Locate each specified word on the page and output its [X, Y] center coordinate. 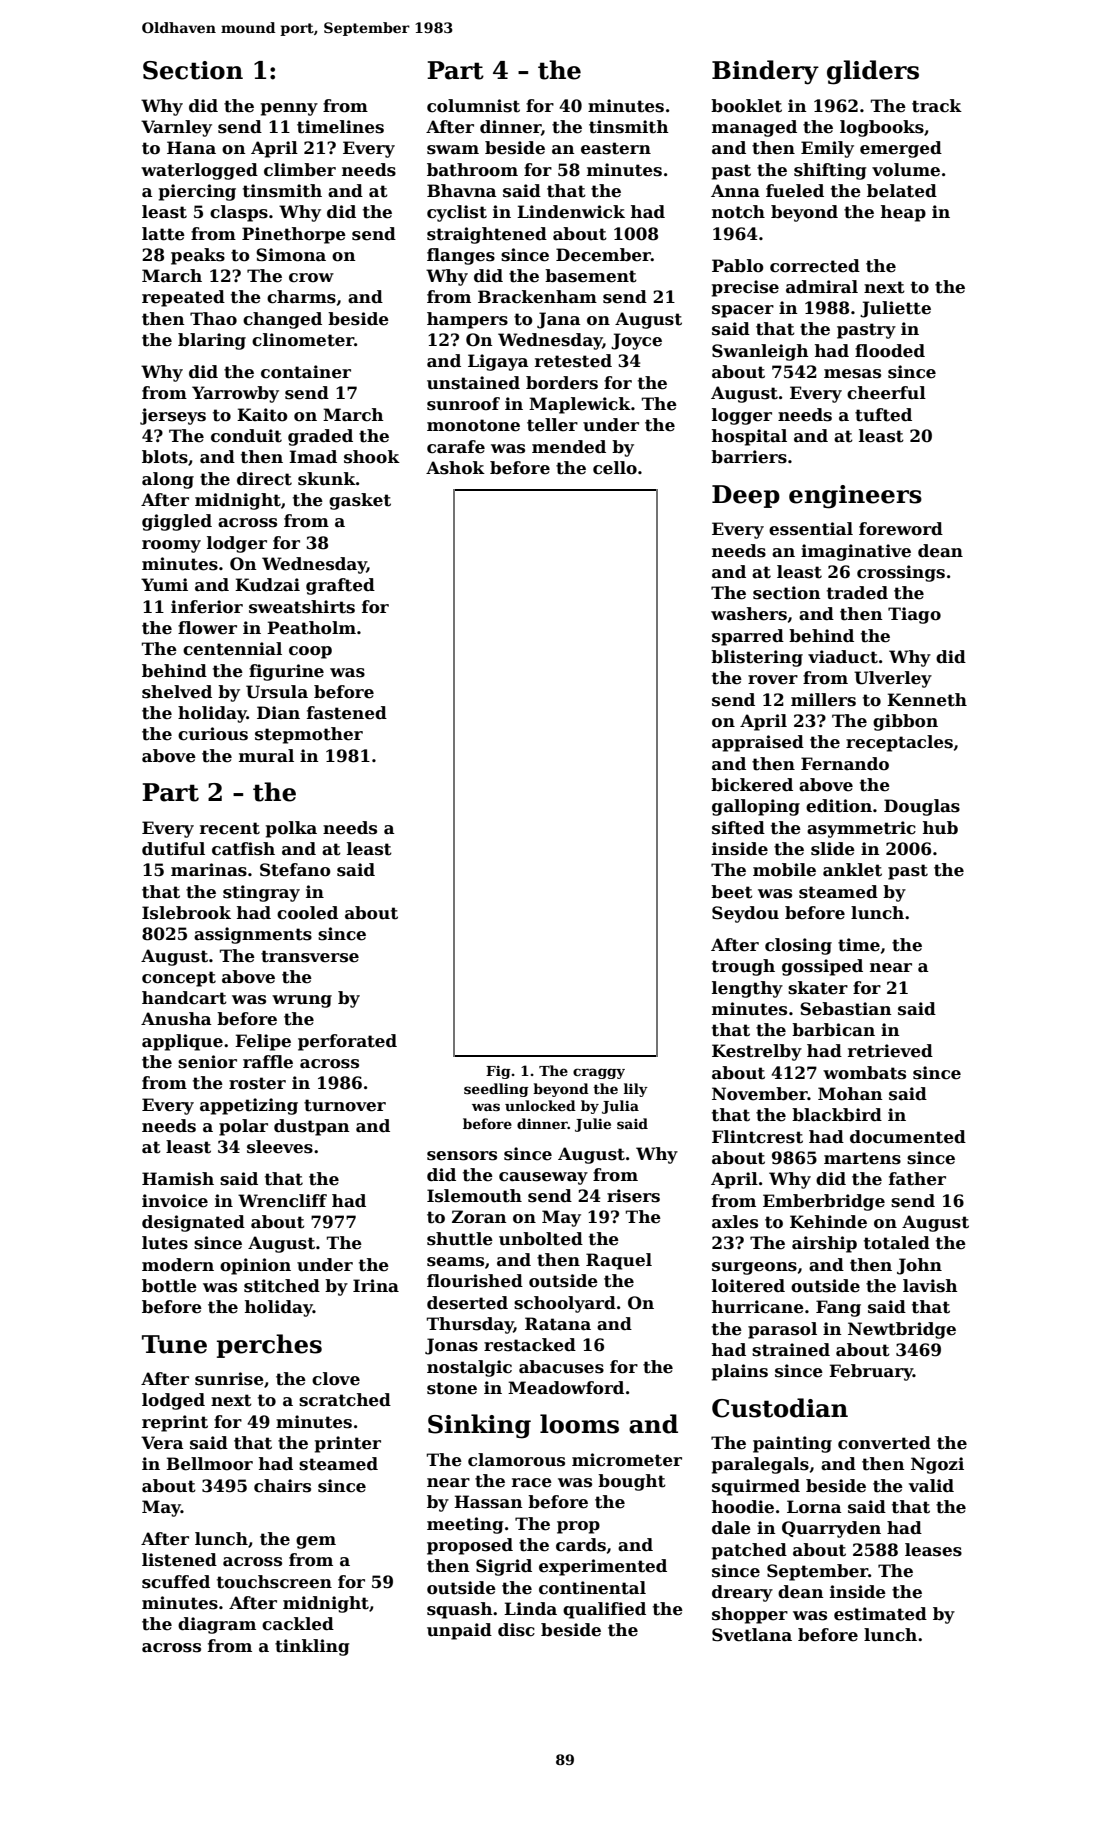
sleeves [280, 1147]
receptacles [899, 743]
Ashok [455, 468]
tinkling [312, 1647]
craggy [599, 1073]
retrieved [890, 1051]
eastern [616, 148]
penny [289, 109]
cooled [307, 913]
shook [372, 457]
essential [811, 529]
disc [516, 1630]
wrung [302, 1001]
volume [906, 170]
